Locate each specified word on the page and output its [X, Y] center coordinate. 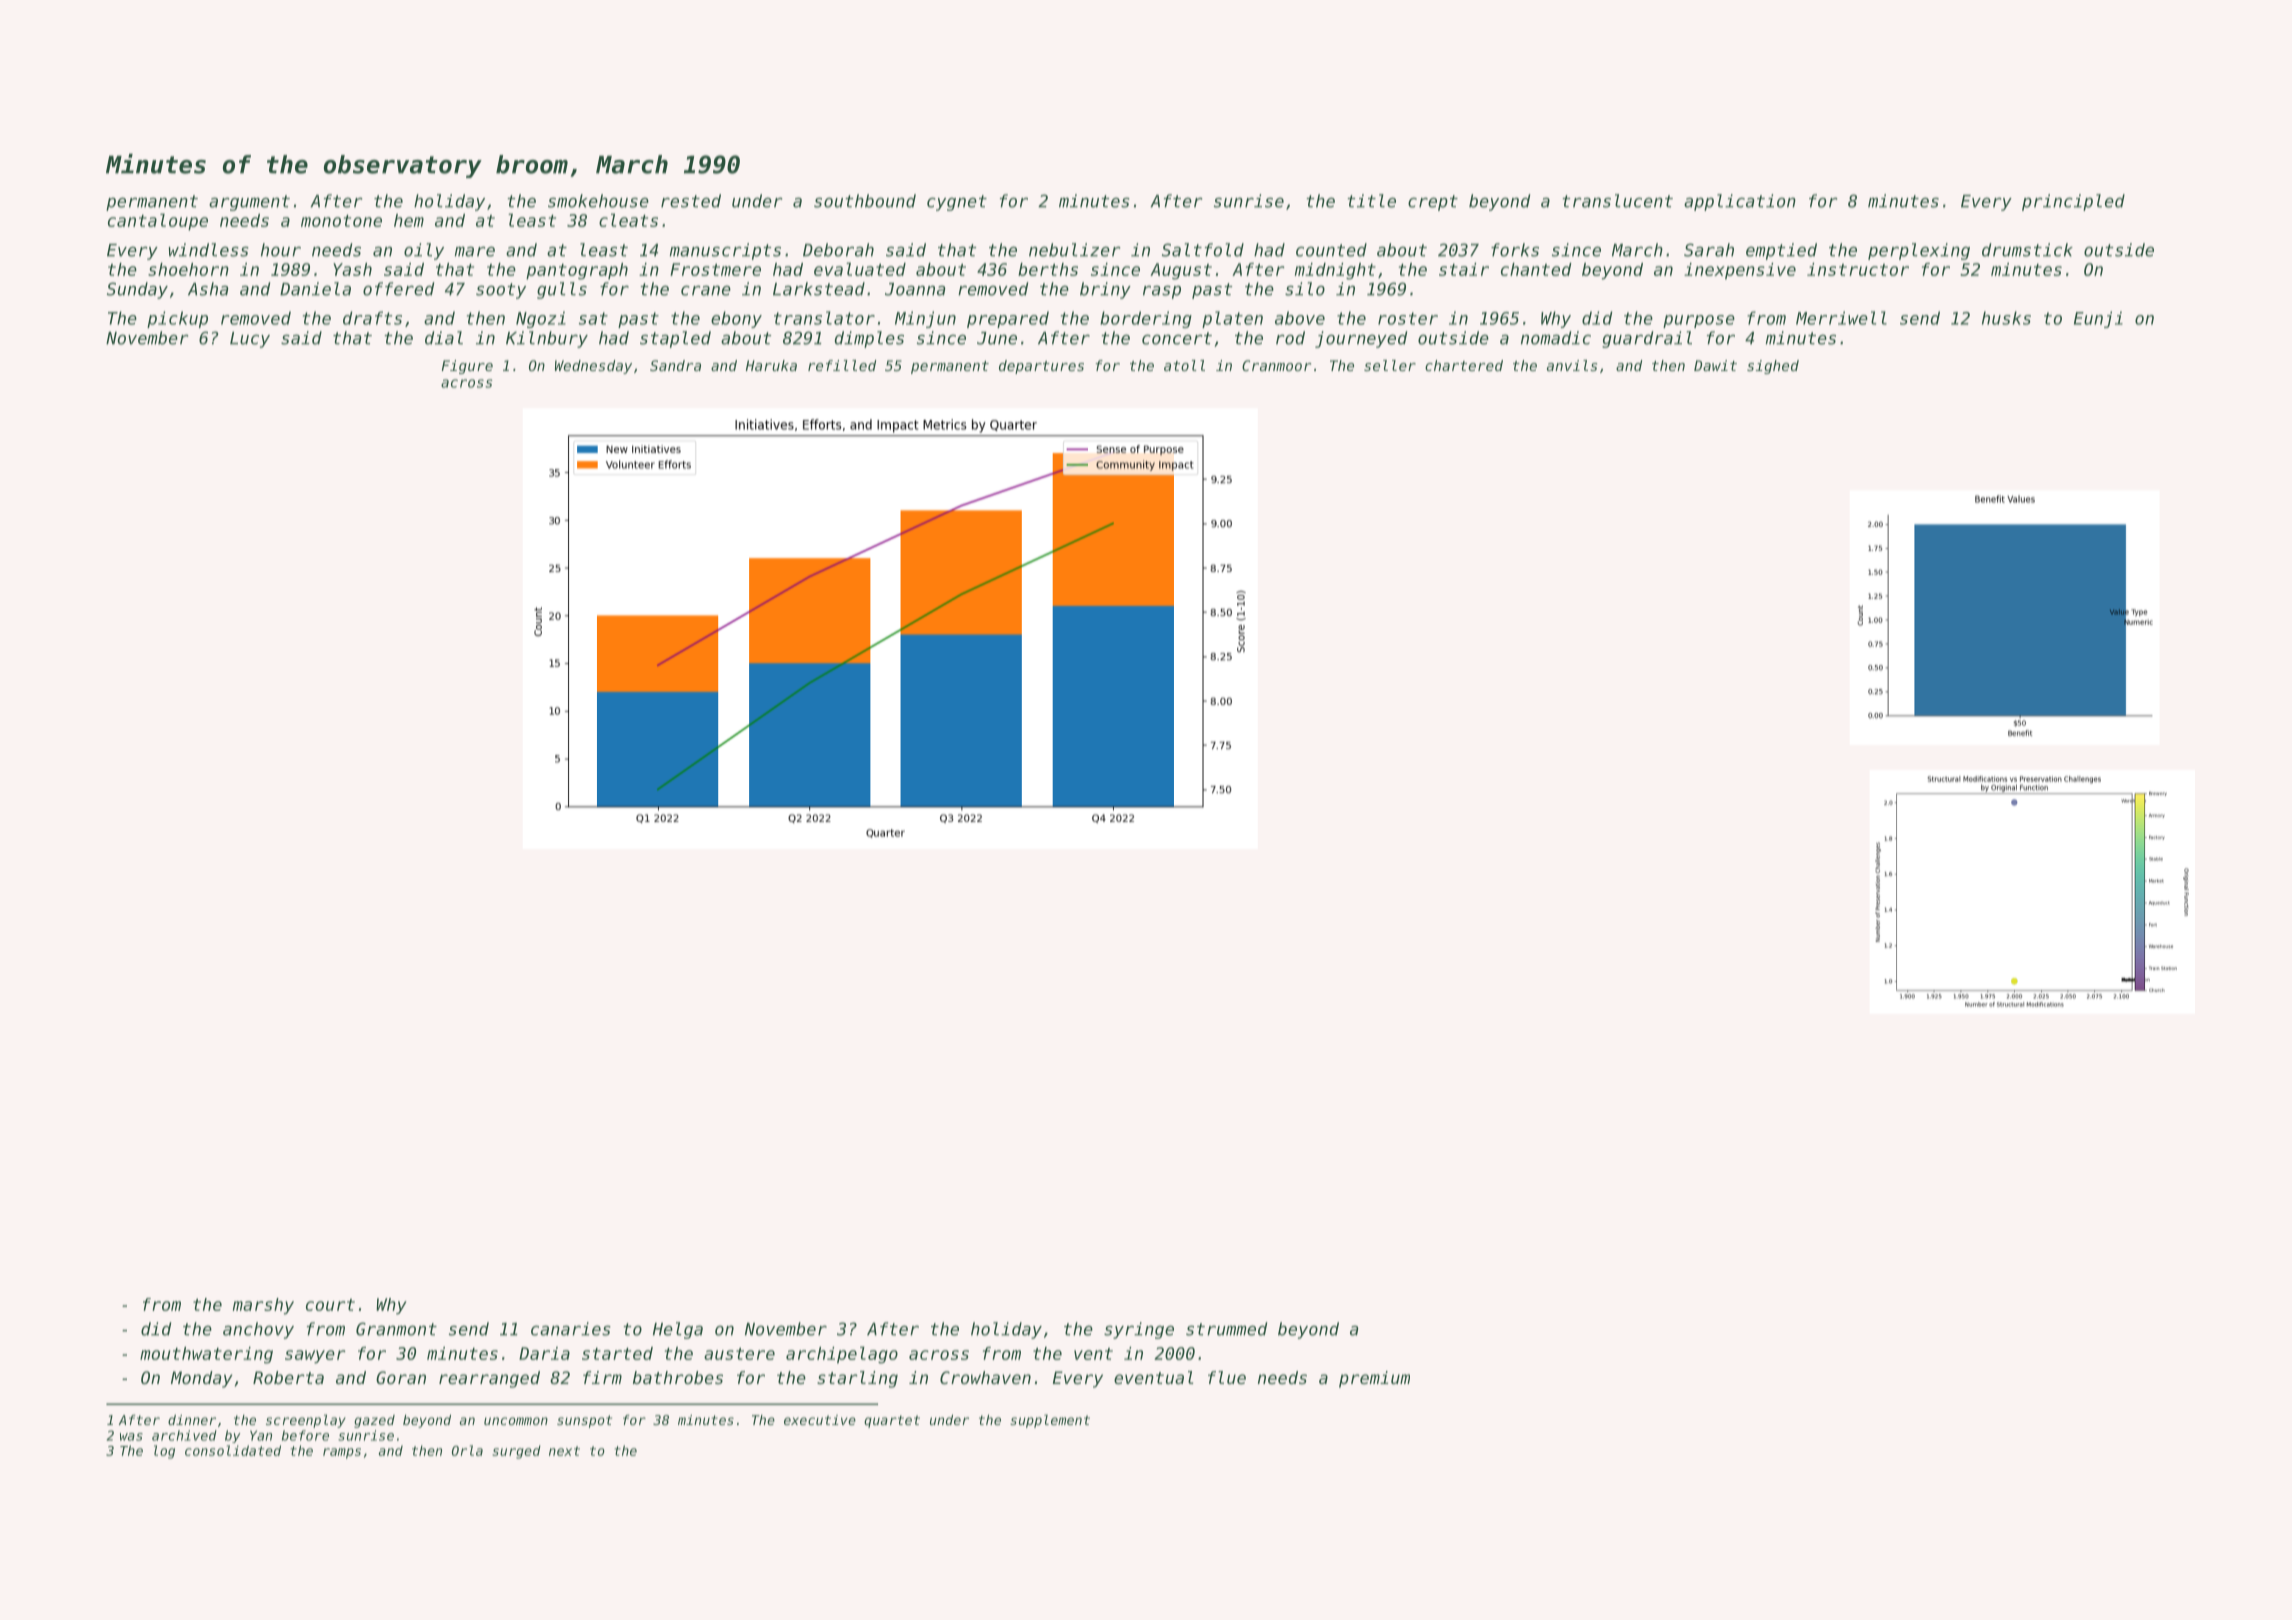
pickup [177, 319]
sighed [1773, 367]
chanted [1536, 269]
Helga [678, 1330]
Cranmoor [1276, 365]
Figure [467, 367]
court [330, 1305]
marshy [263, 1306]
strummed [1226, 1329]
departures [1041, 367]
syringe [1139, 1330]
